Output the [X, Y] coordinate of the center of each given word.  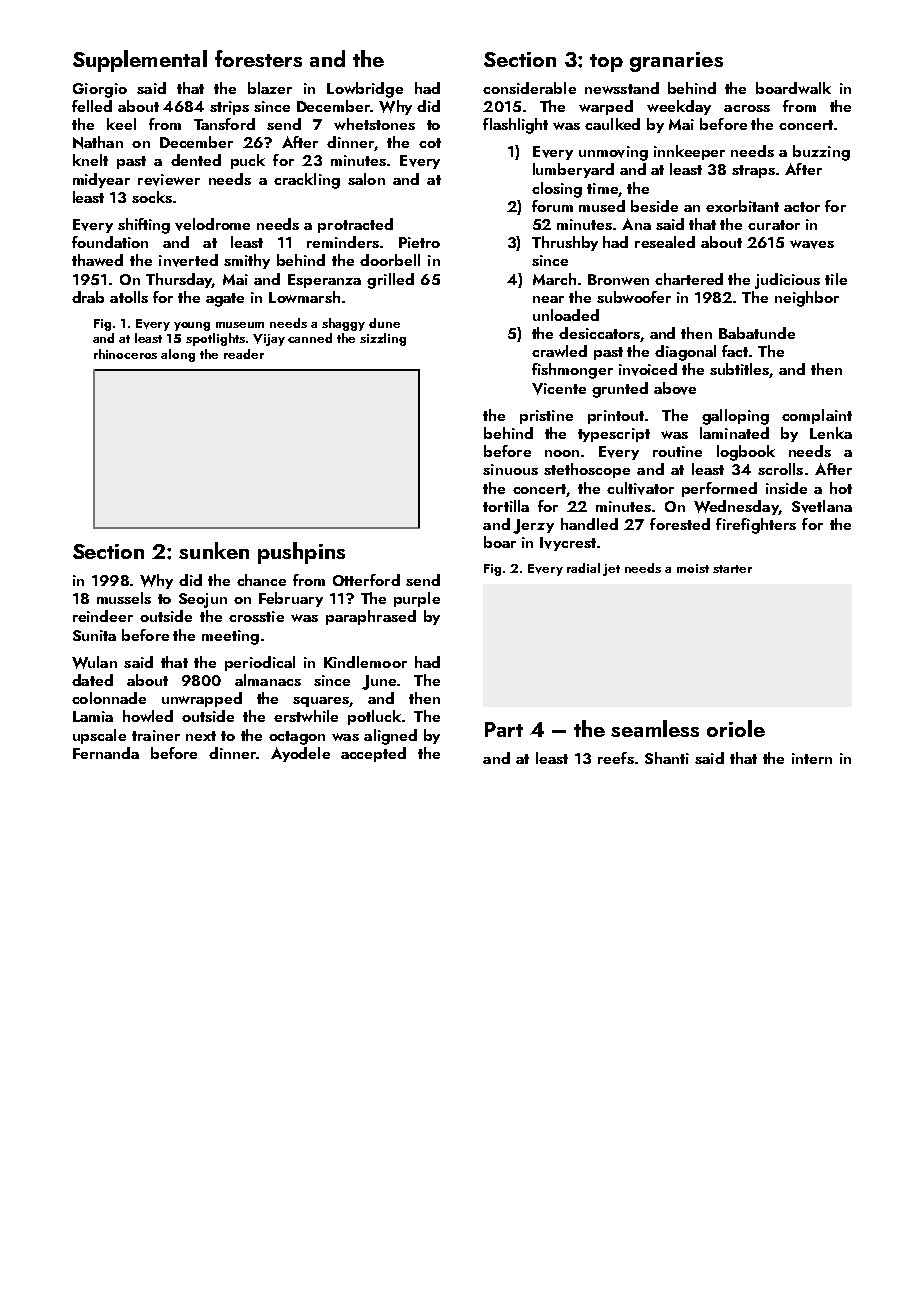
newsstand [622, 88]
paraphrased [371, 617]
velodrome [212, 224]
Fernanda [106, 753]
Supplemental [140, 61]
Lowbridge [365, 90]
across [747, 108]
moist [693, 568]
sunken [214, 550]
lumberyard [573, 170]
